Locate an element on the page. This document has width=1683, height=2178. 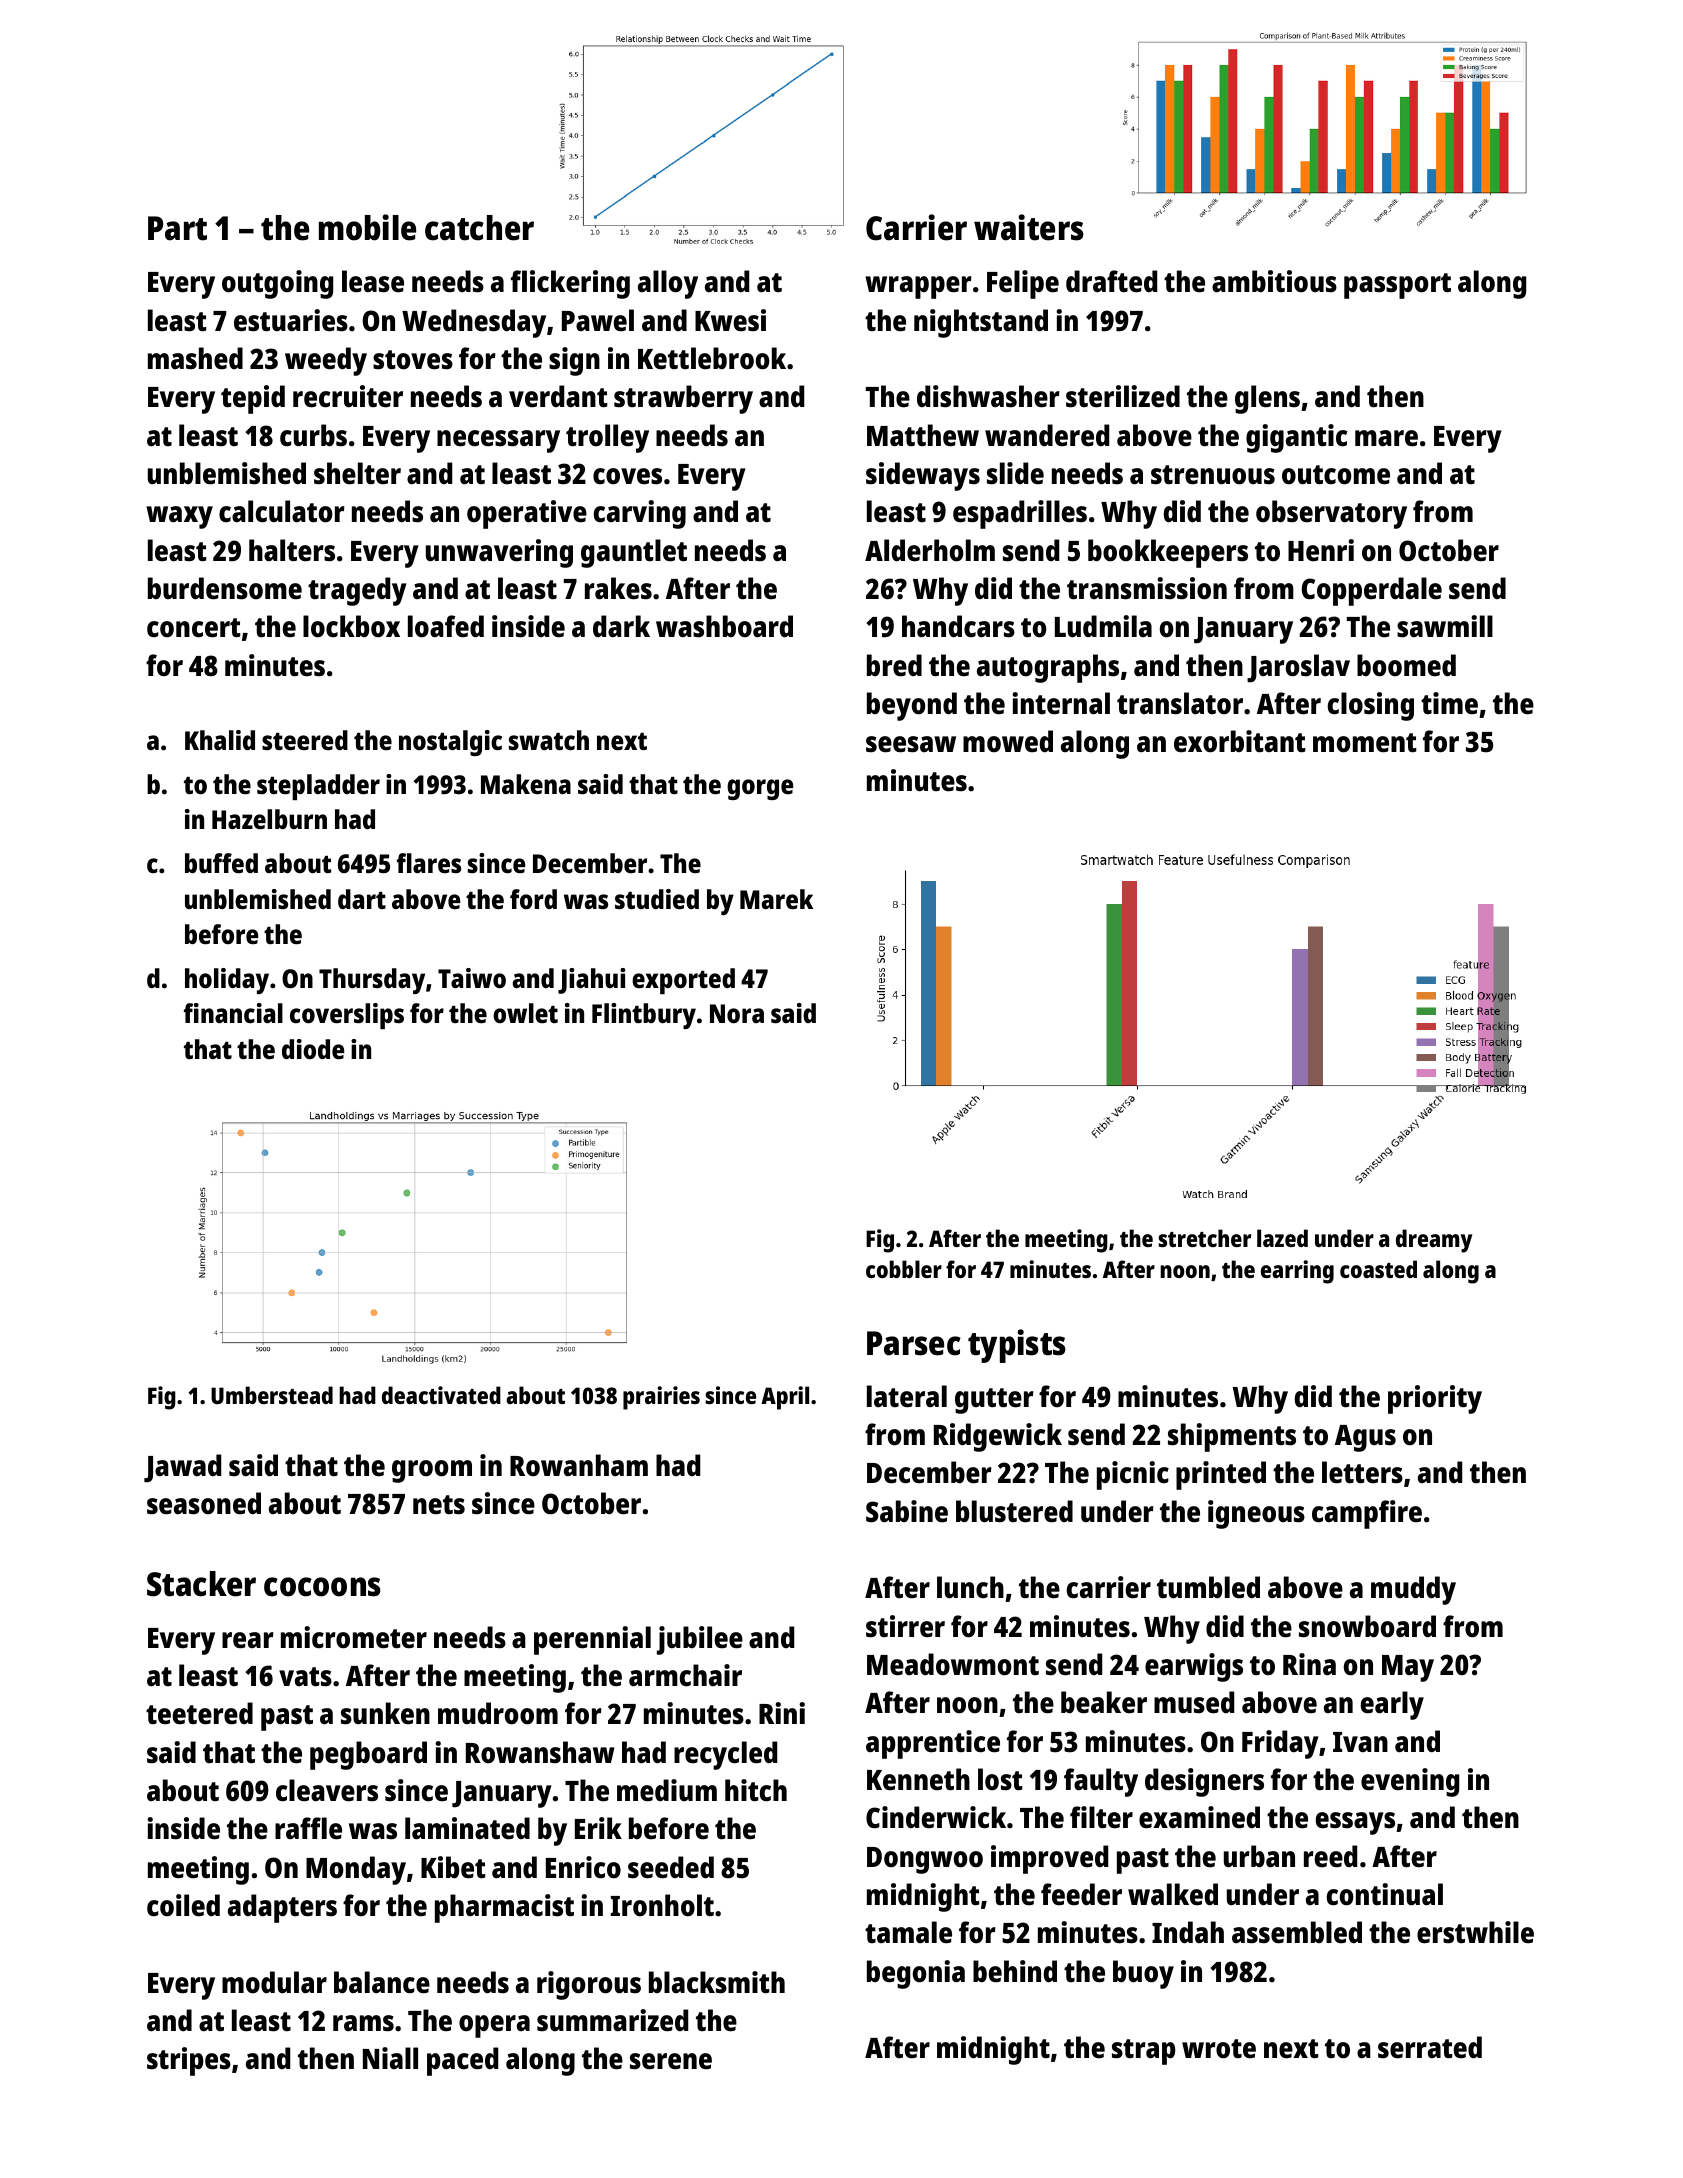
paced is located at coordinates (462, 2061).
